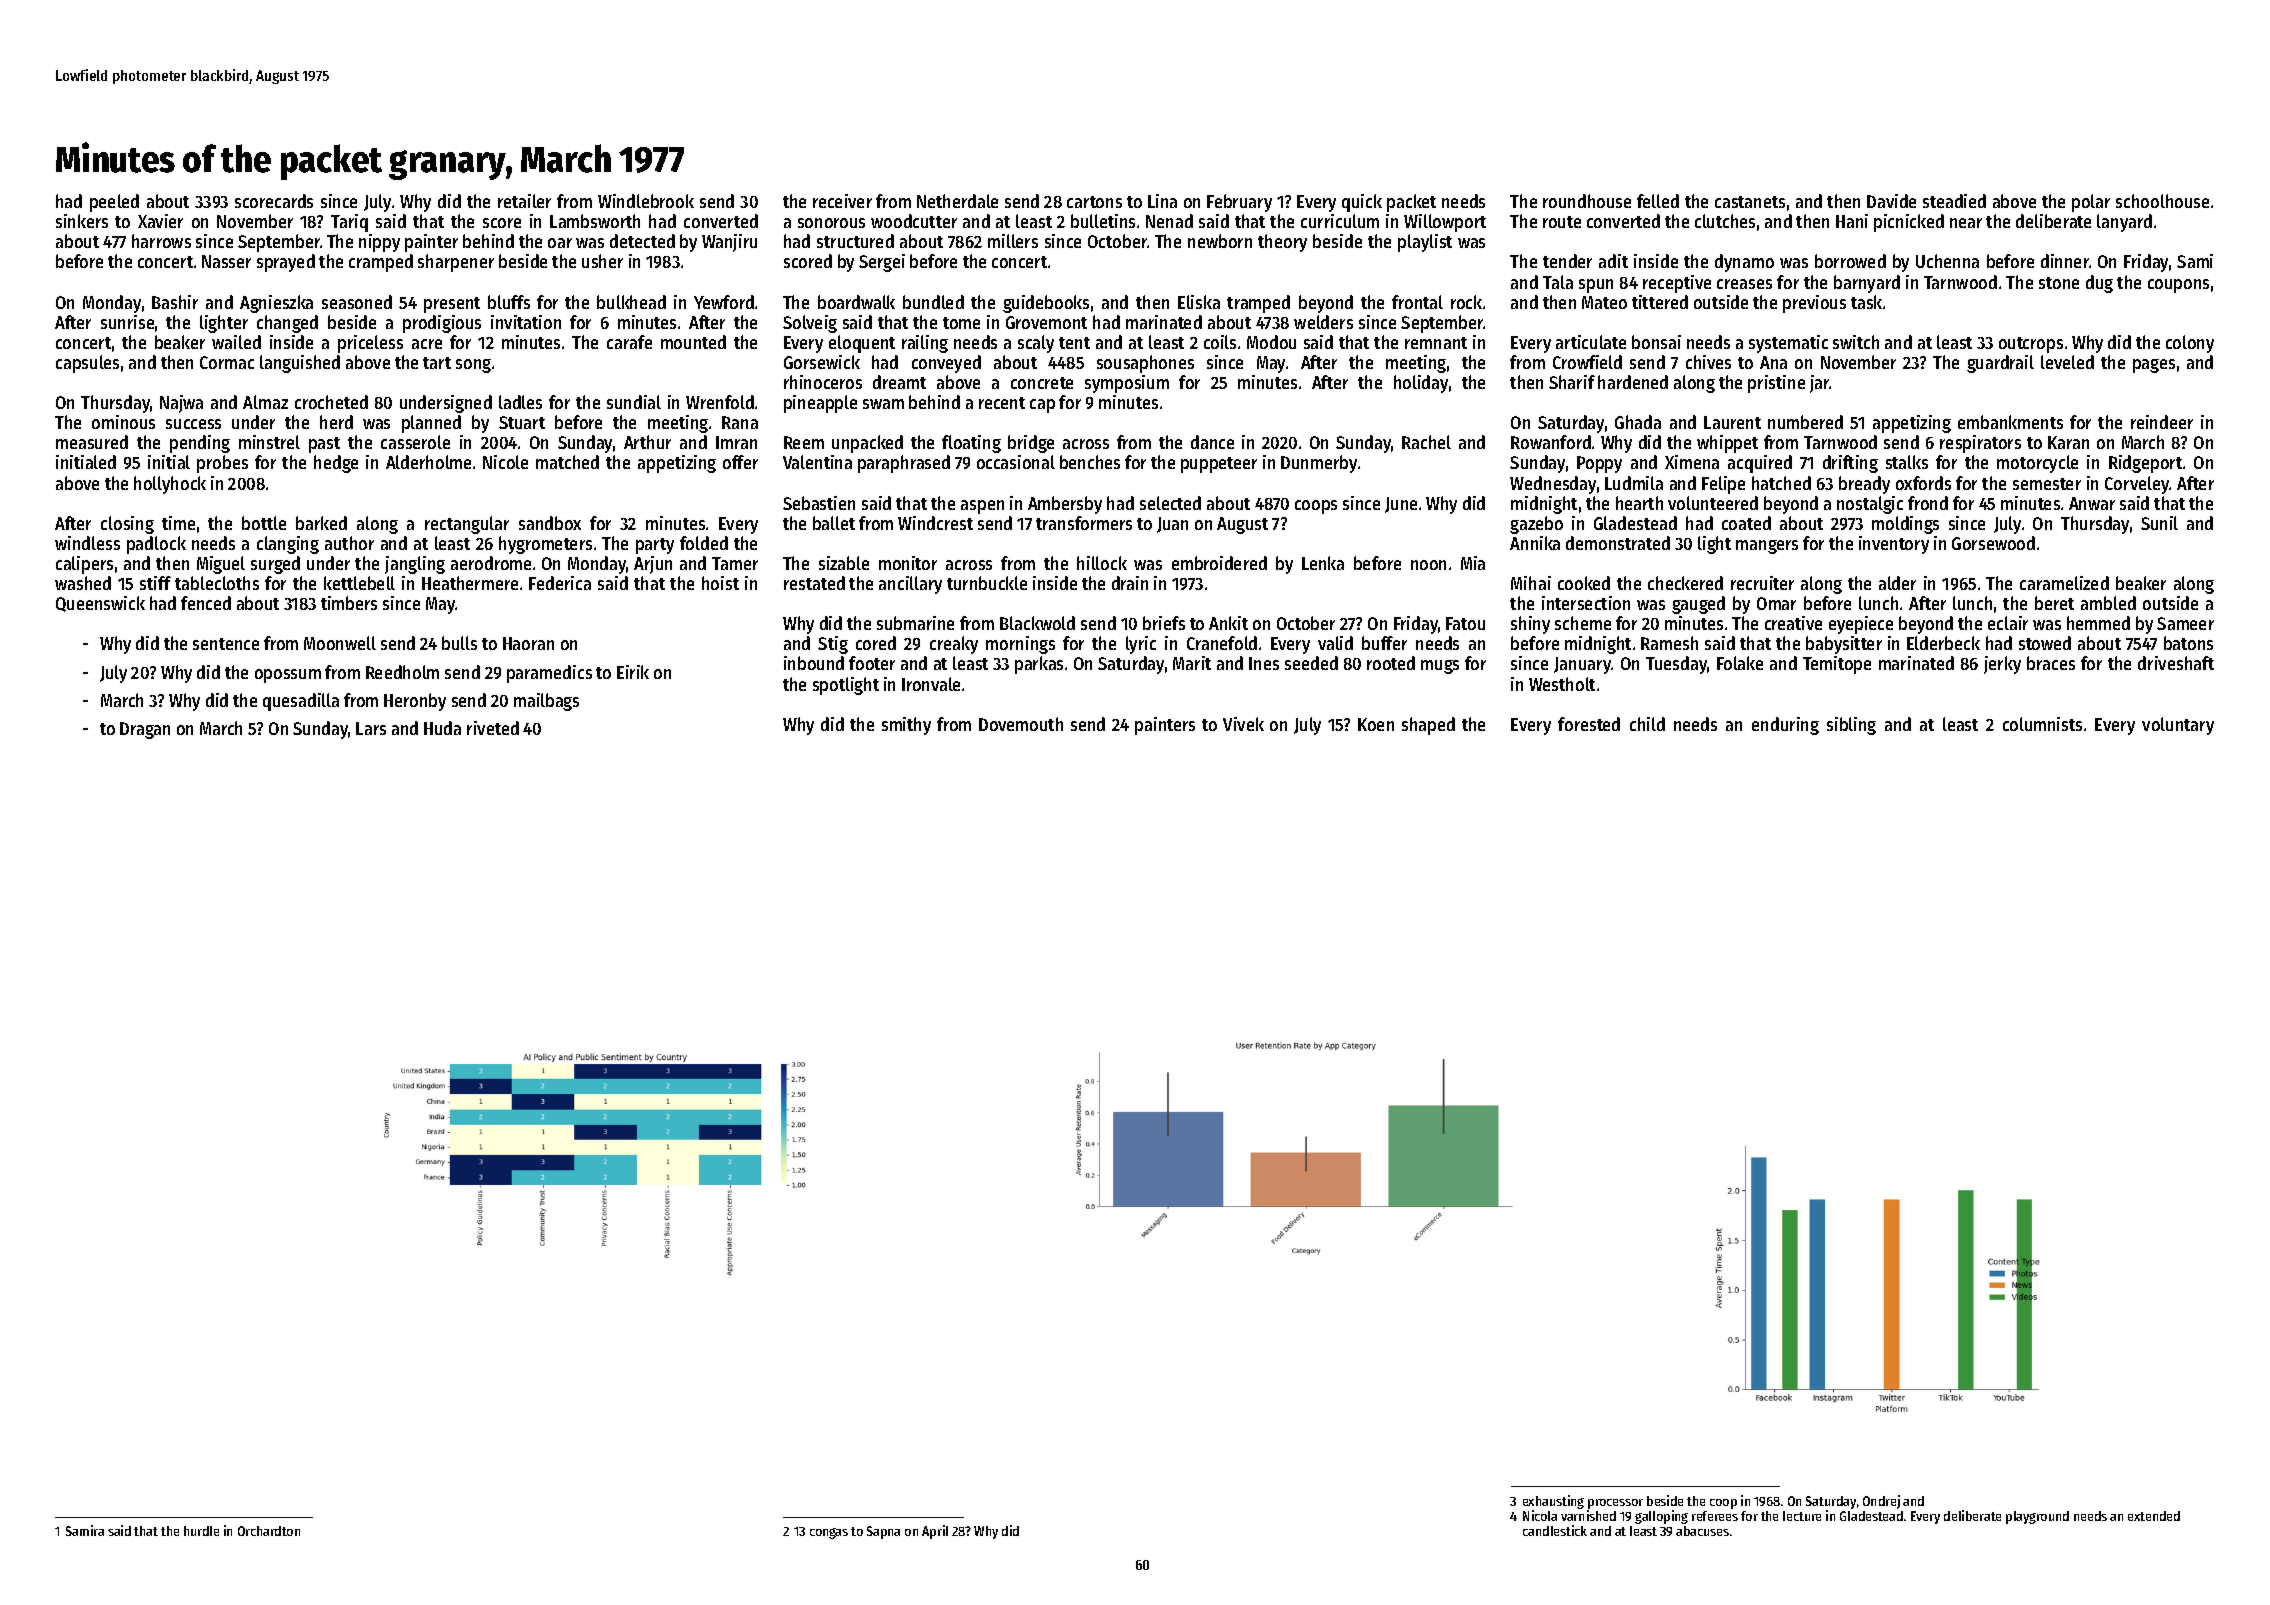 This screenshot has height=1605, width=2270. I want to click on Folake, so click(1740, 663).
